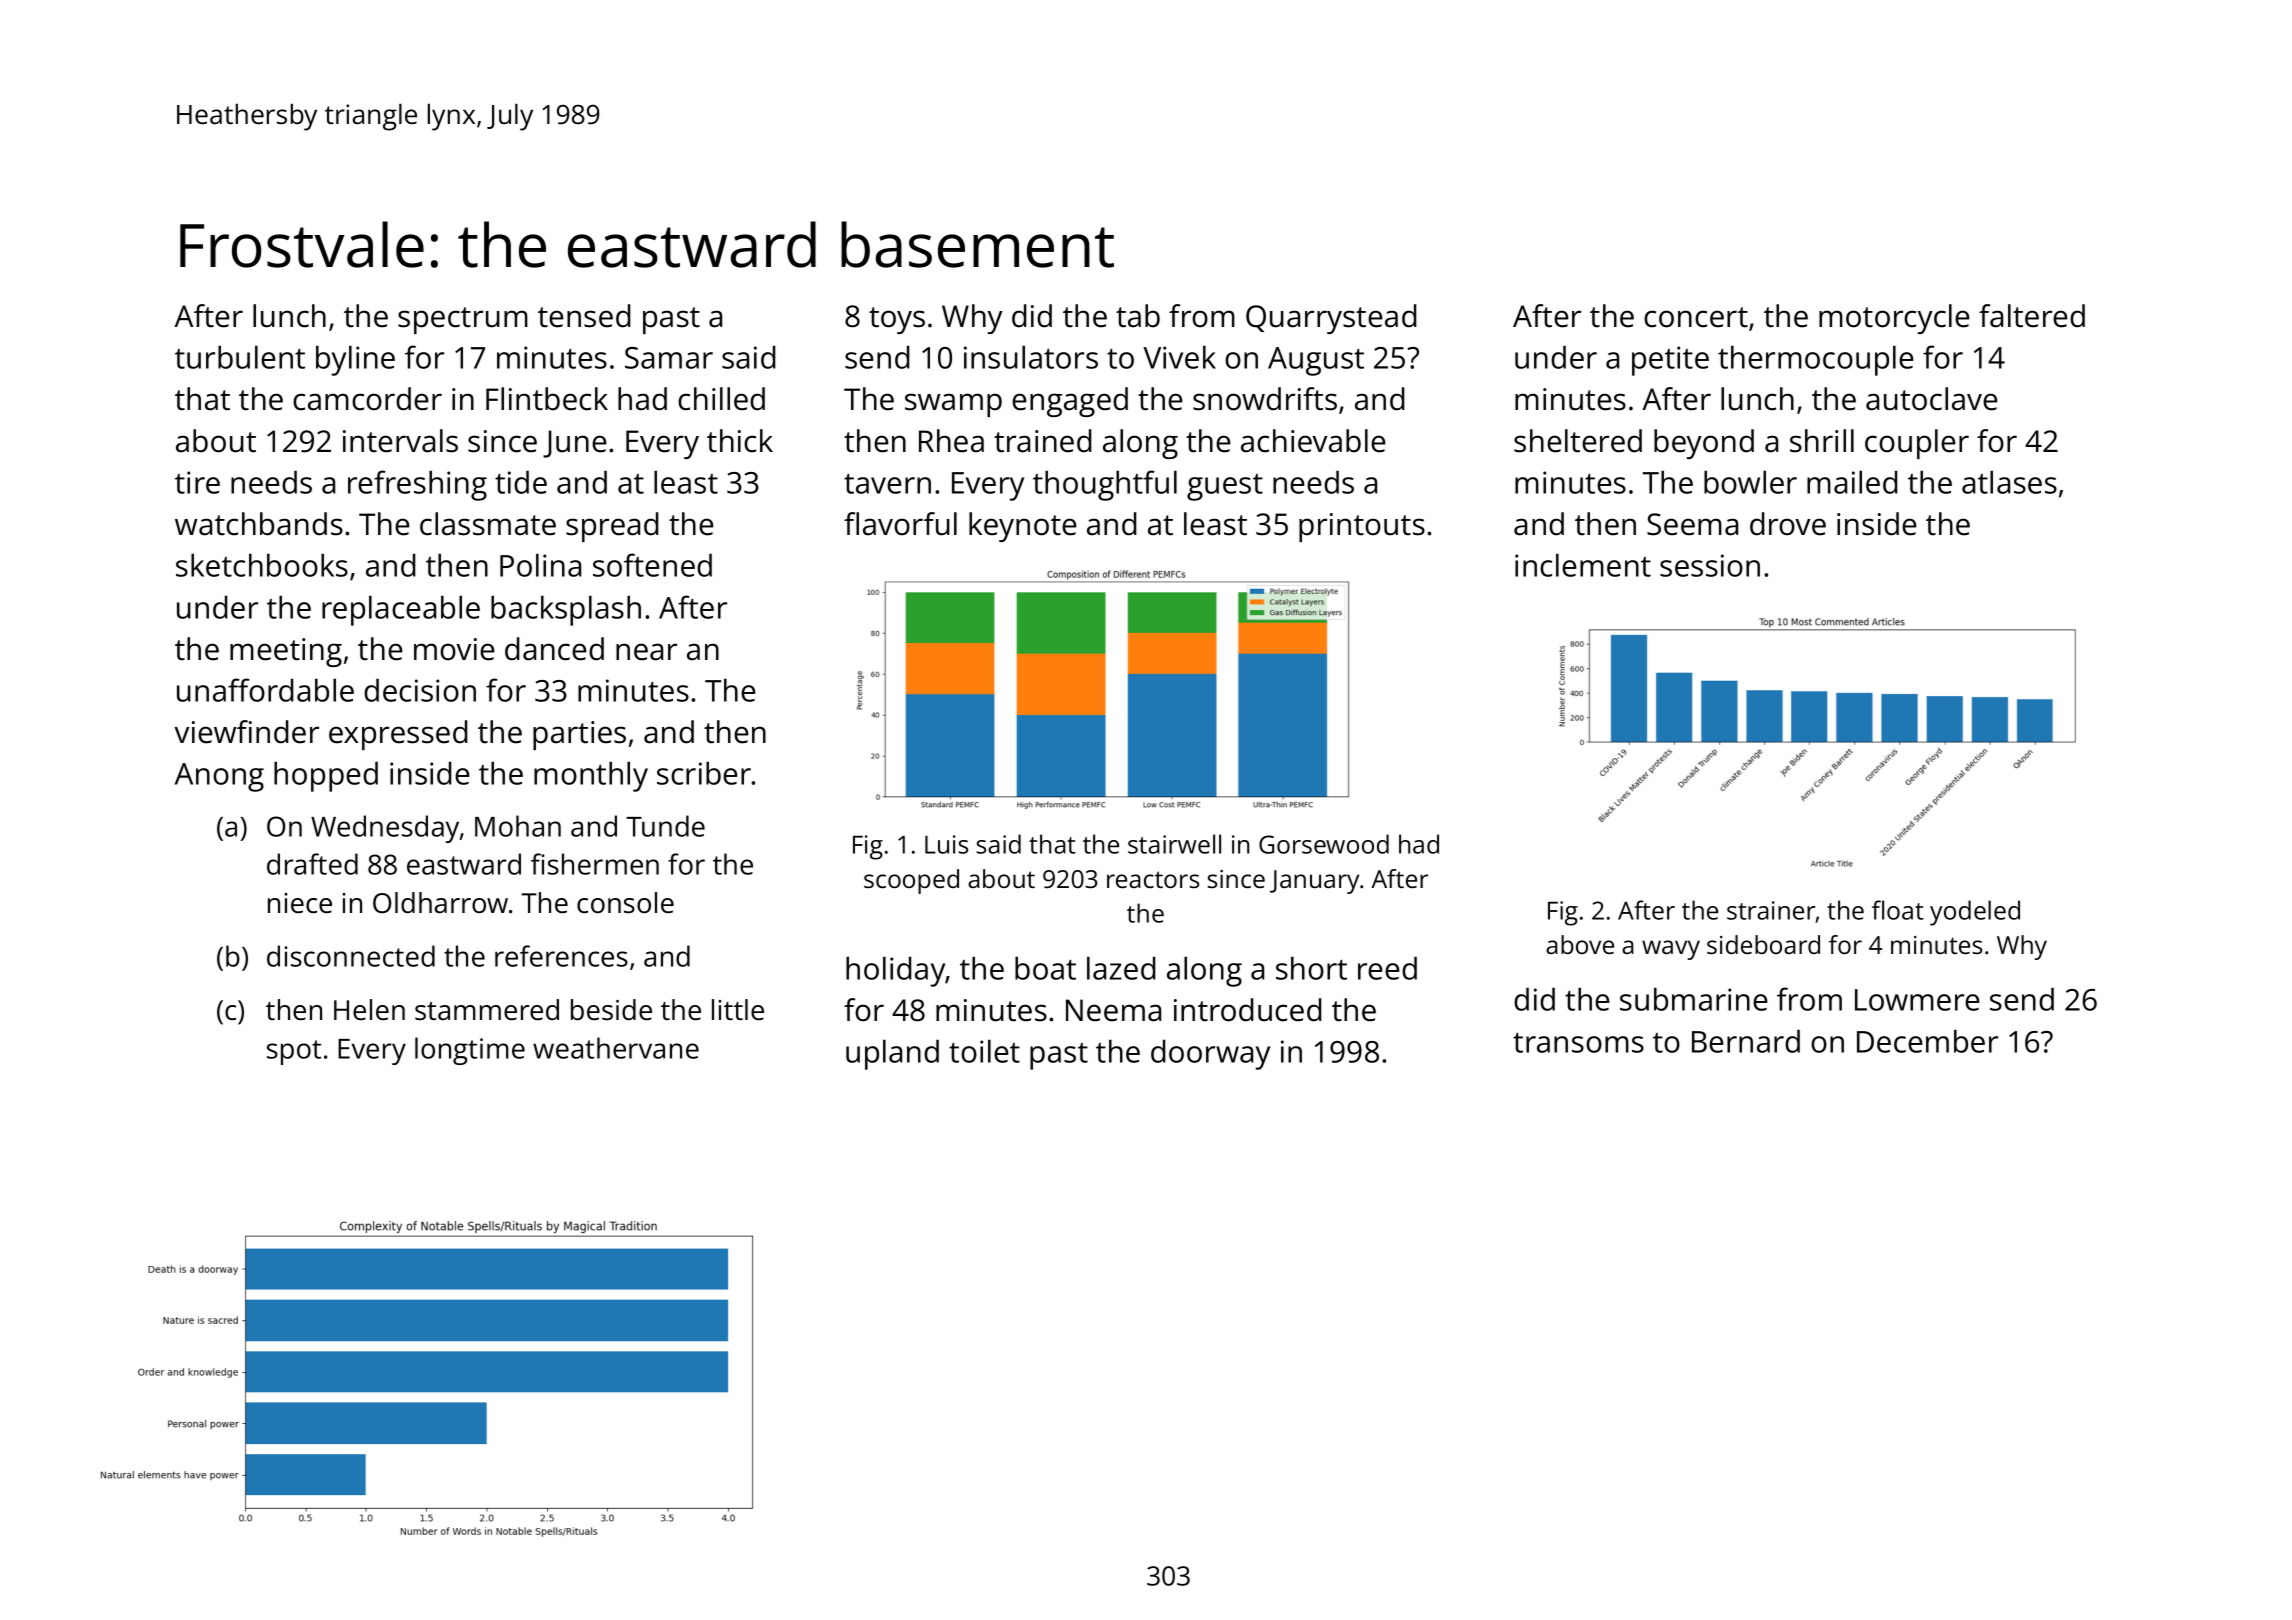 Image resolution: width=2292 pixels, height=1620 pixels. What do you see at coordinates (1023, 527) in the screenshot?
I see `keynote` at bounding box center [1023, 527].
